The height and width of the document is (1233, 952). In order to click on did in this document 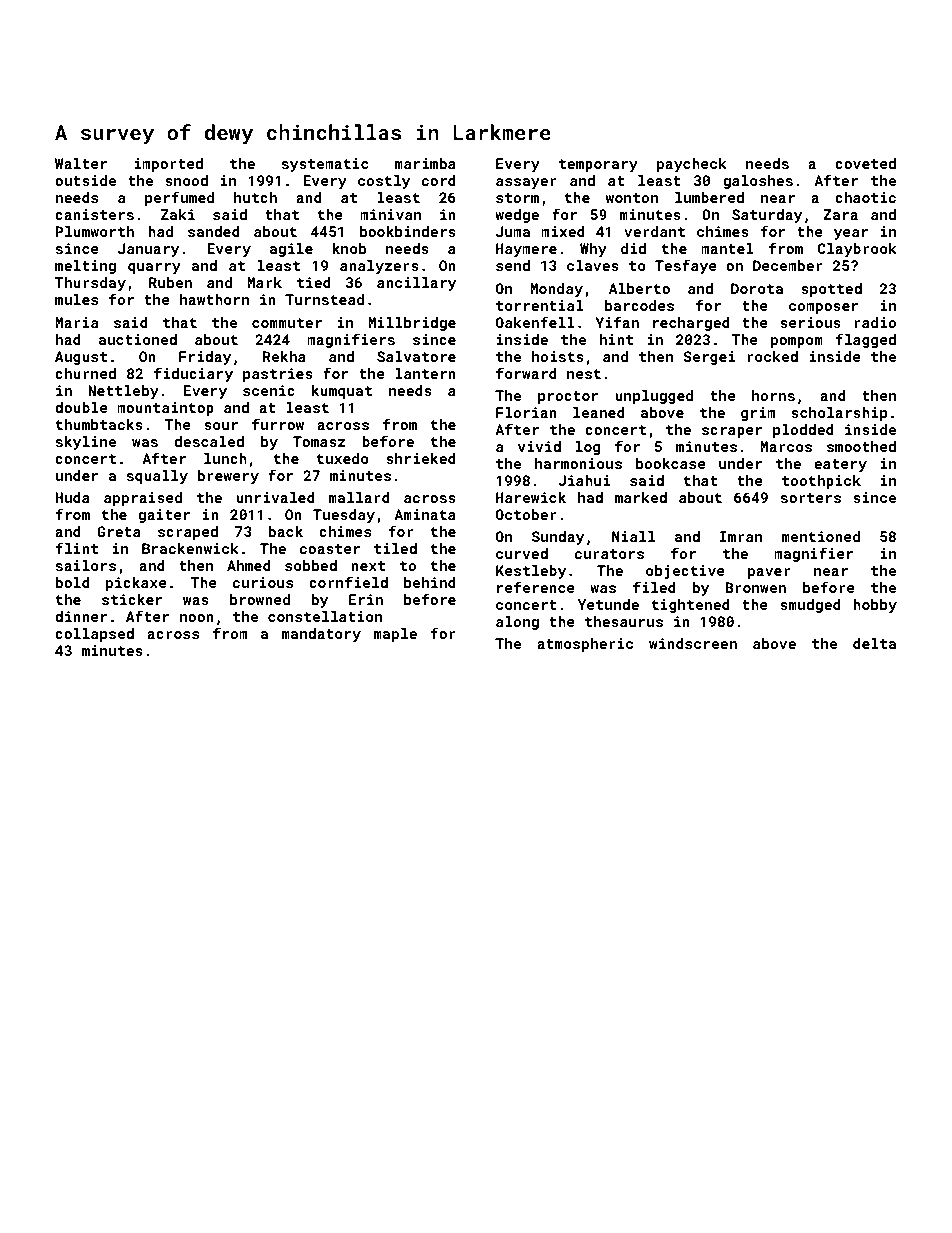, I will do `click(633, 248)`.
